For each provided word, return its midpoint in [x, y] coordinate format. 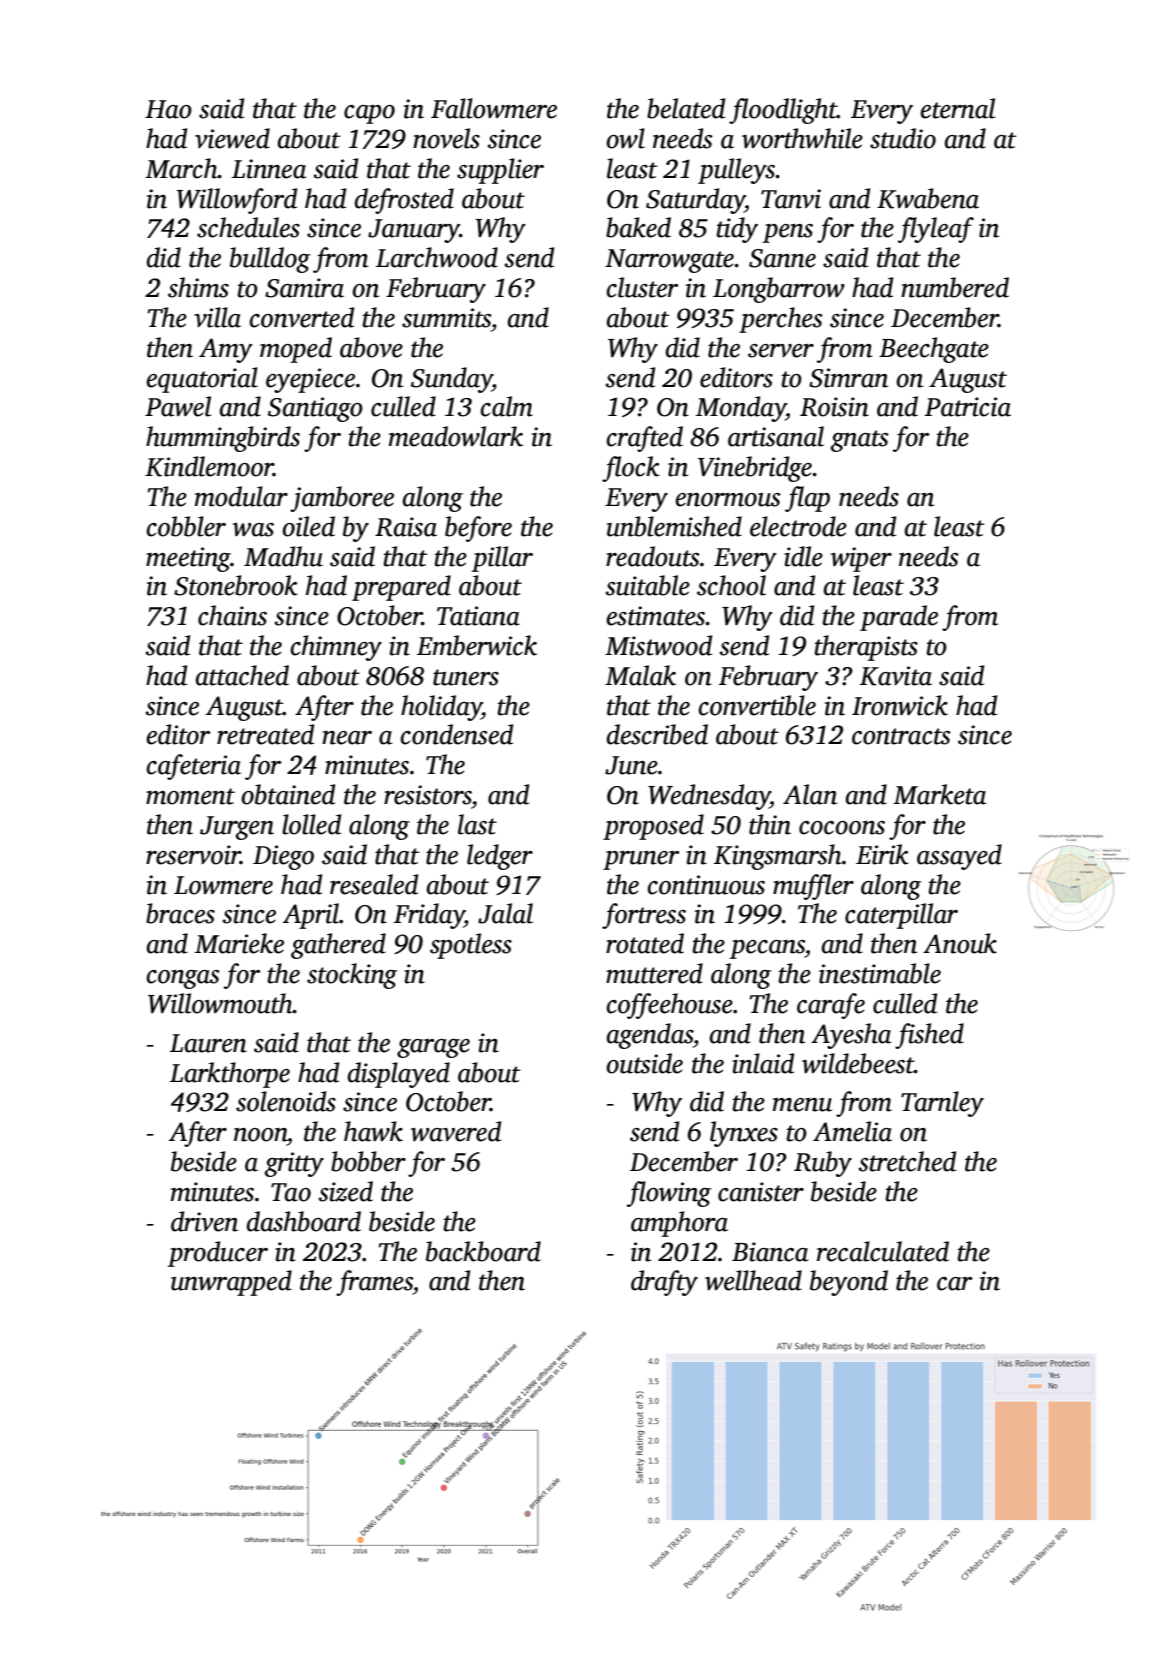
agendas [650, 1036]
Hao [168, 109]
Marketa [939, 794]
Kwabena [928, 198]
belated [686, 108]
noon [260, 1135]
